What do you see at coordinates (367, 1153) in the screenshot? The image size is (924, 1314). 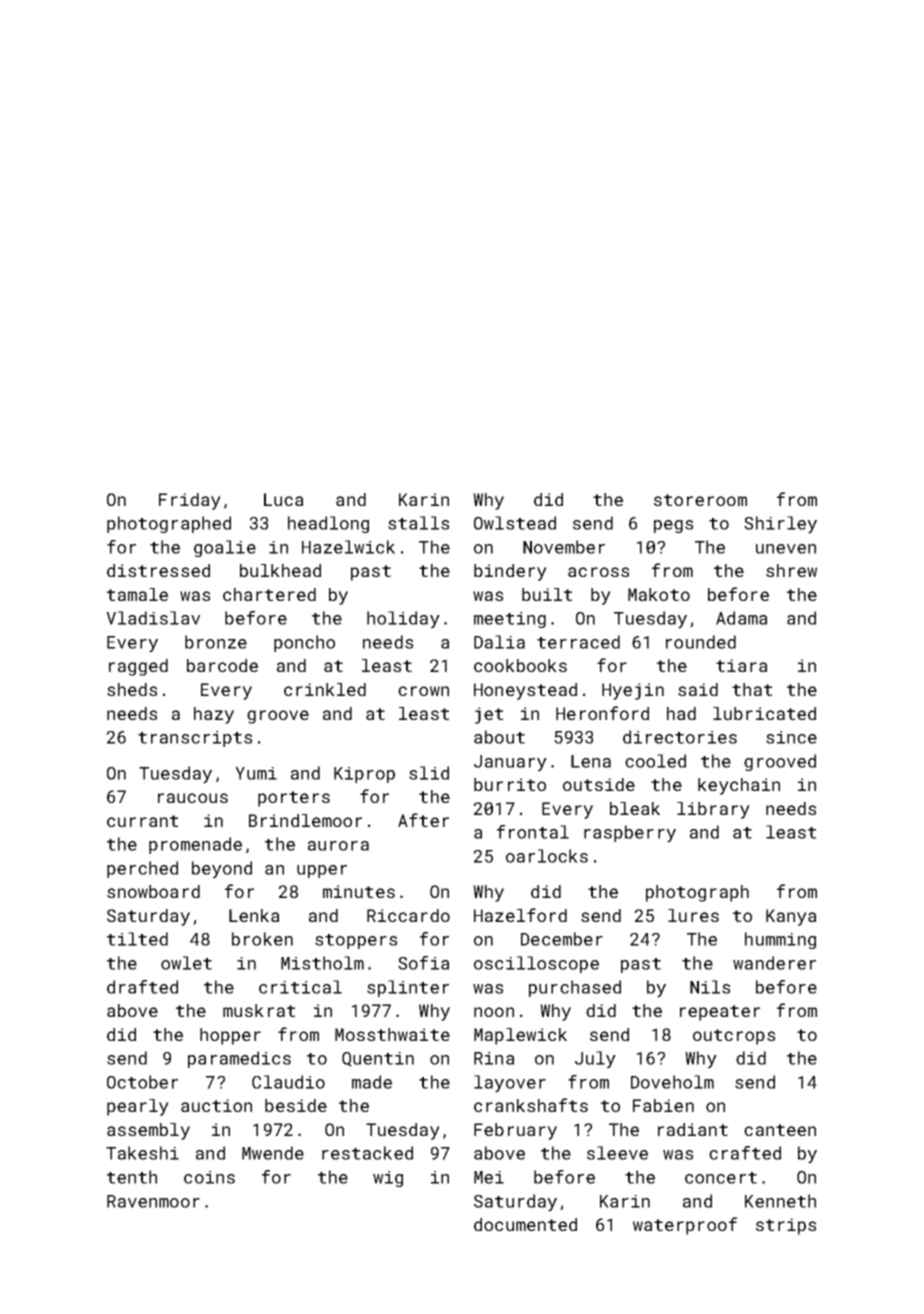 I see `restacked` at bounding box center [367, 1153].
